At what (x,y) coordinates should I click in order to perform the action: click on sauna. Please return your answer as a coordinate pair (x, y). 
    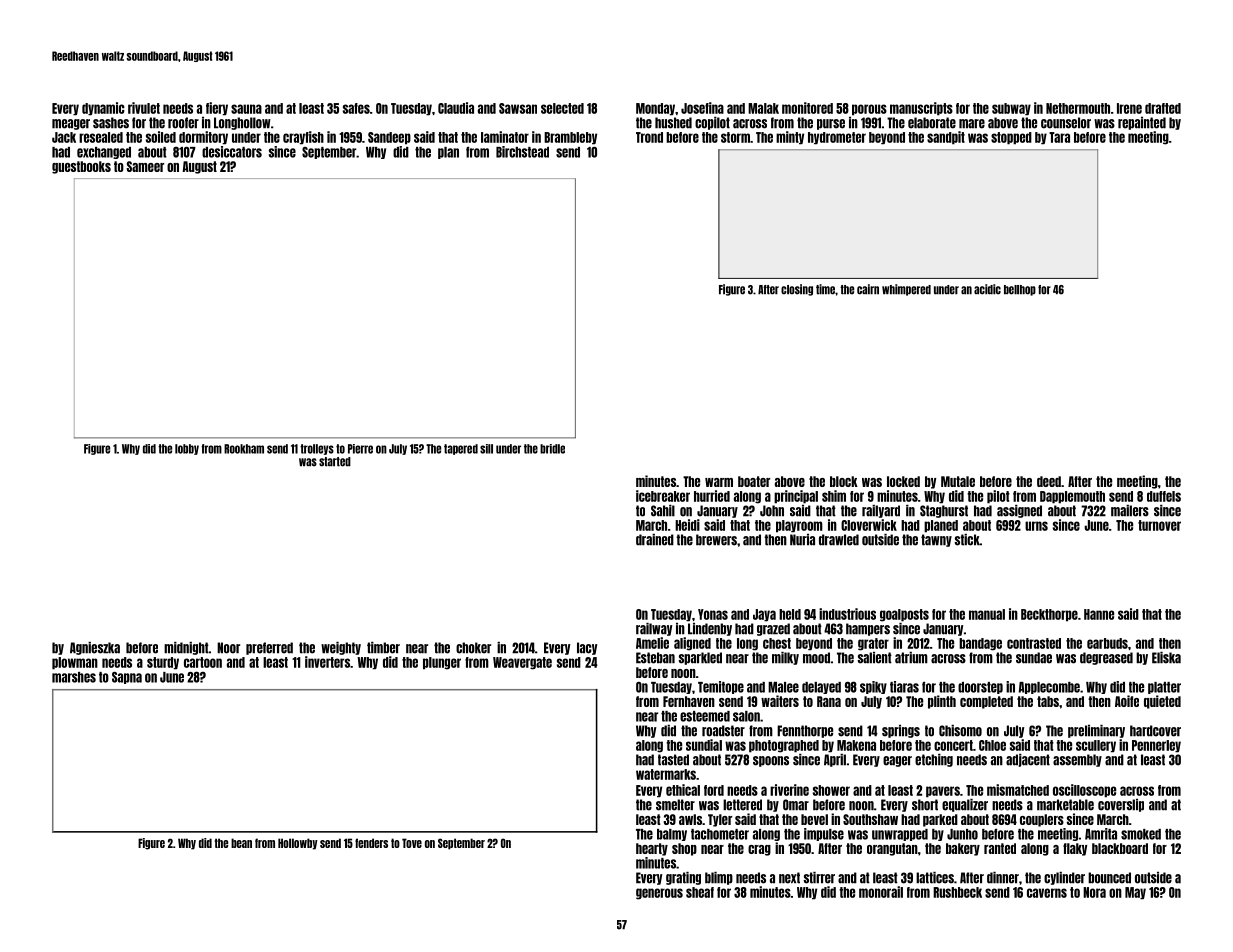
    Looking at the image, I should click on (246, 109).
